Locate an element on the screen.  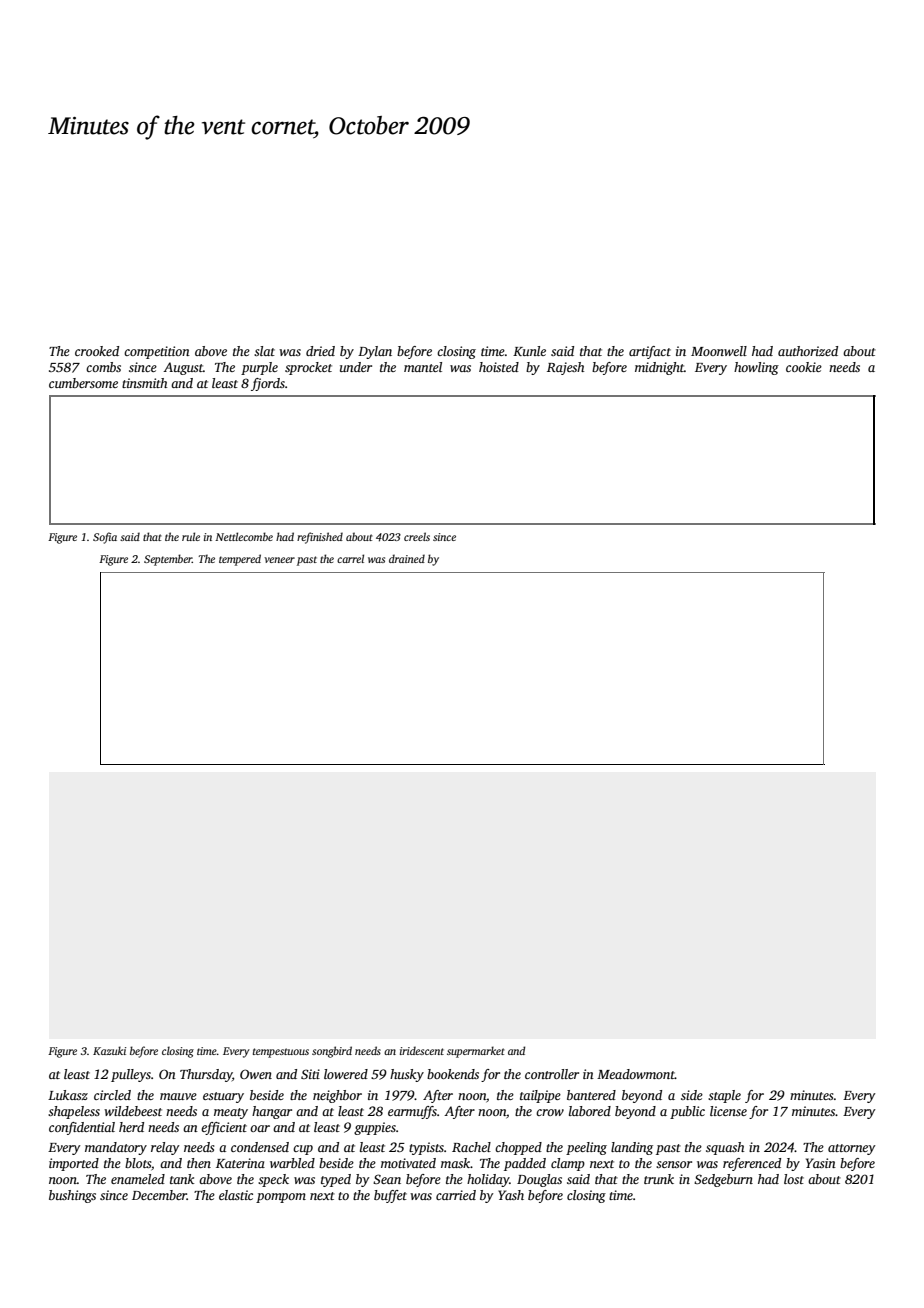
slat is located at coordinates (264, 351).
